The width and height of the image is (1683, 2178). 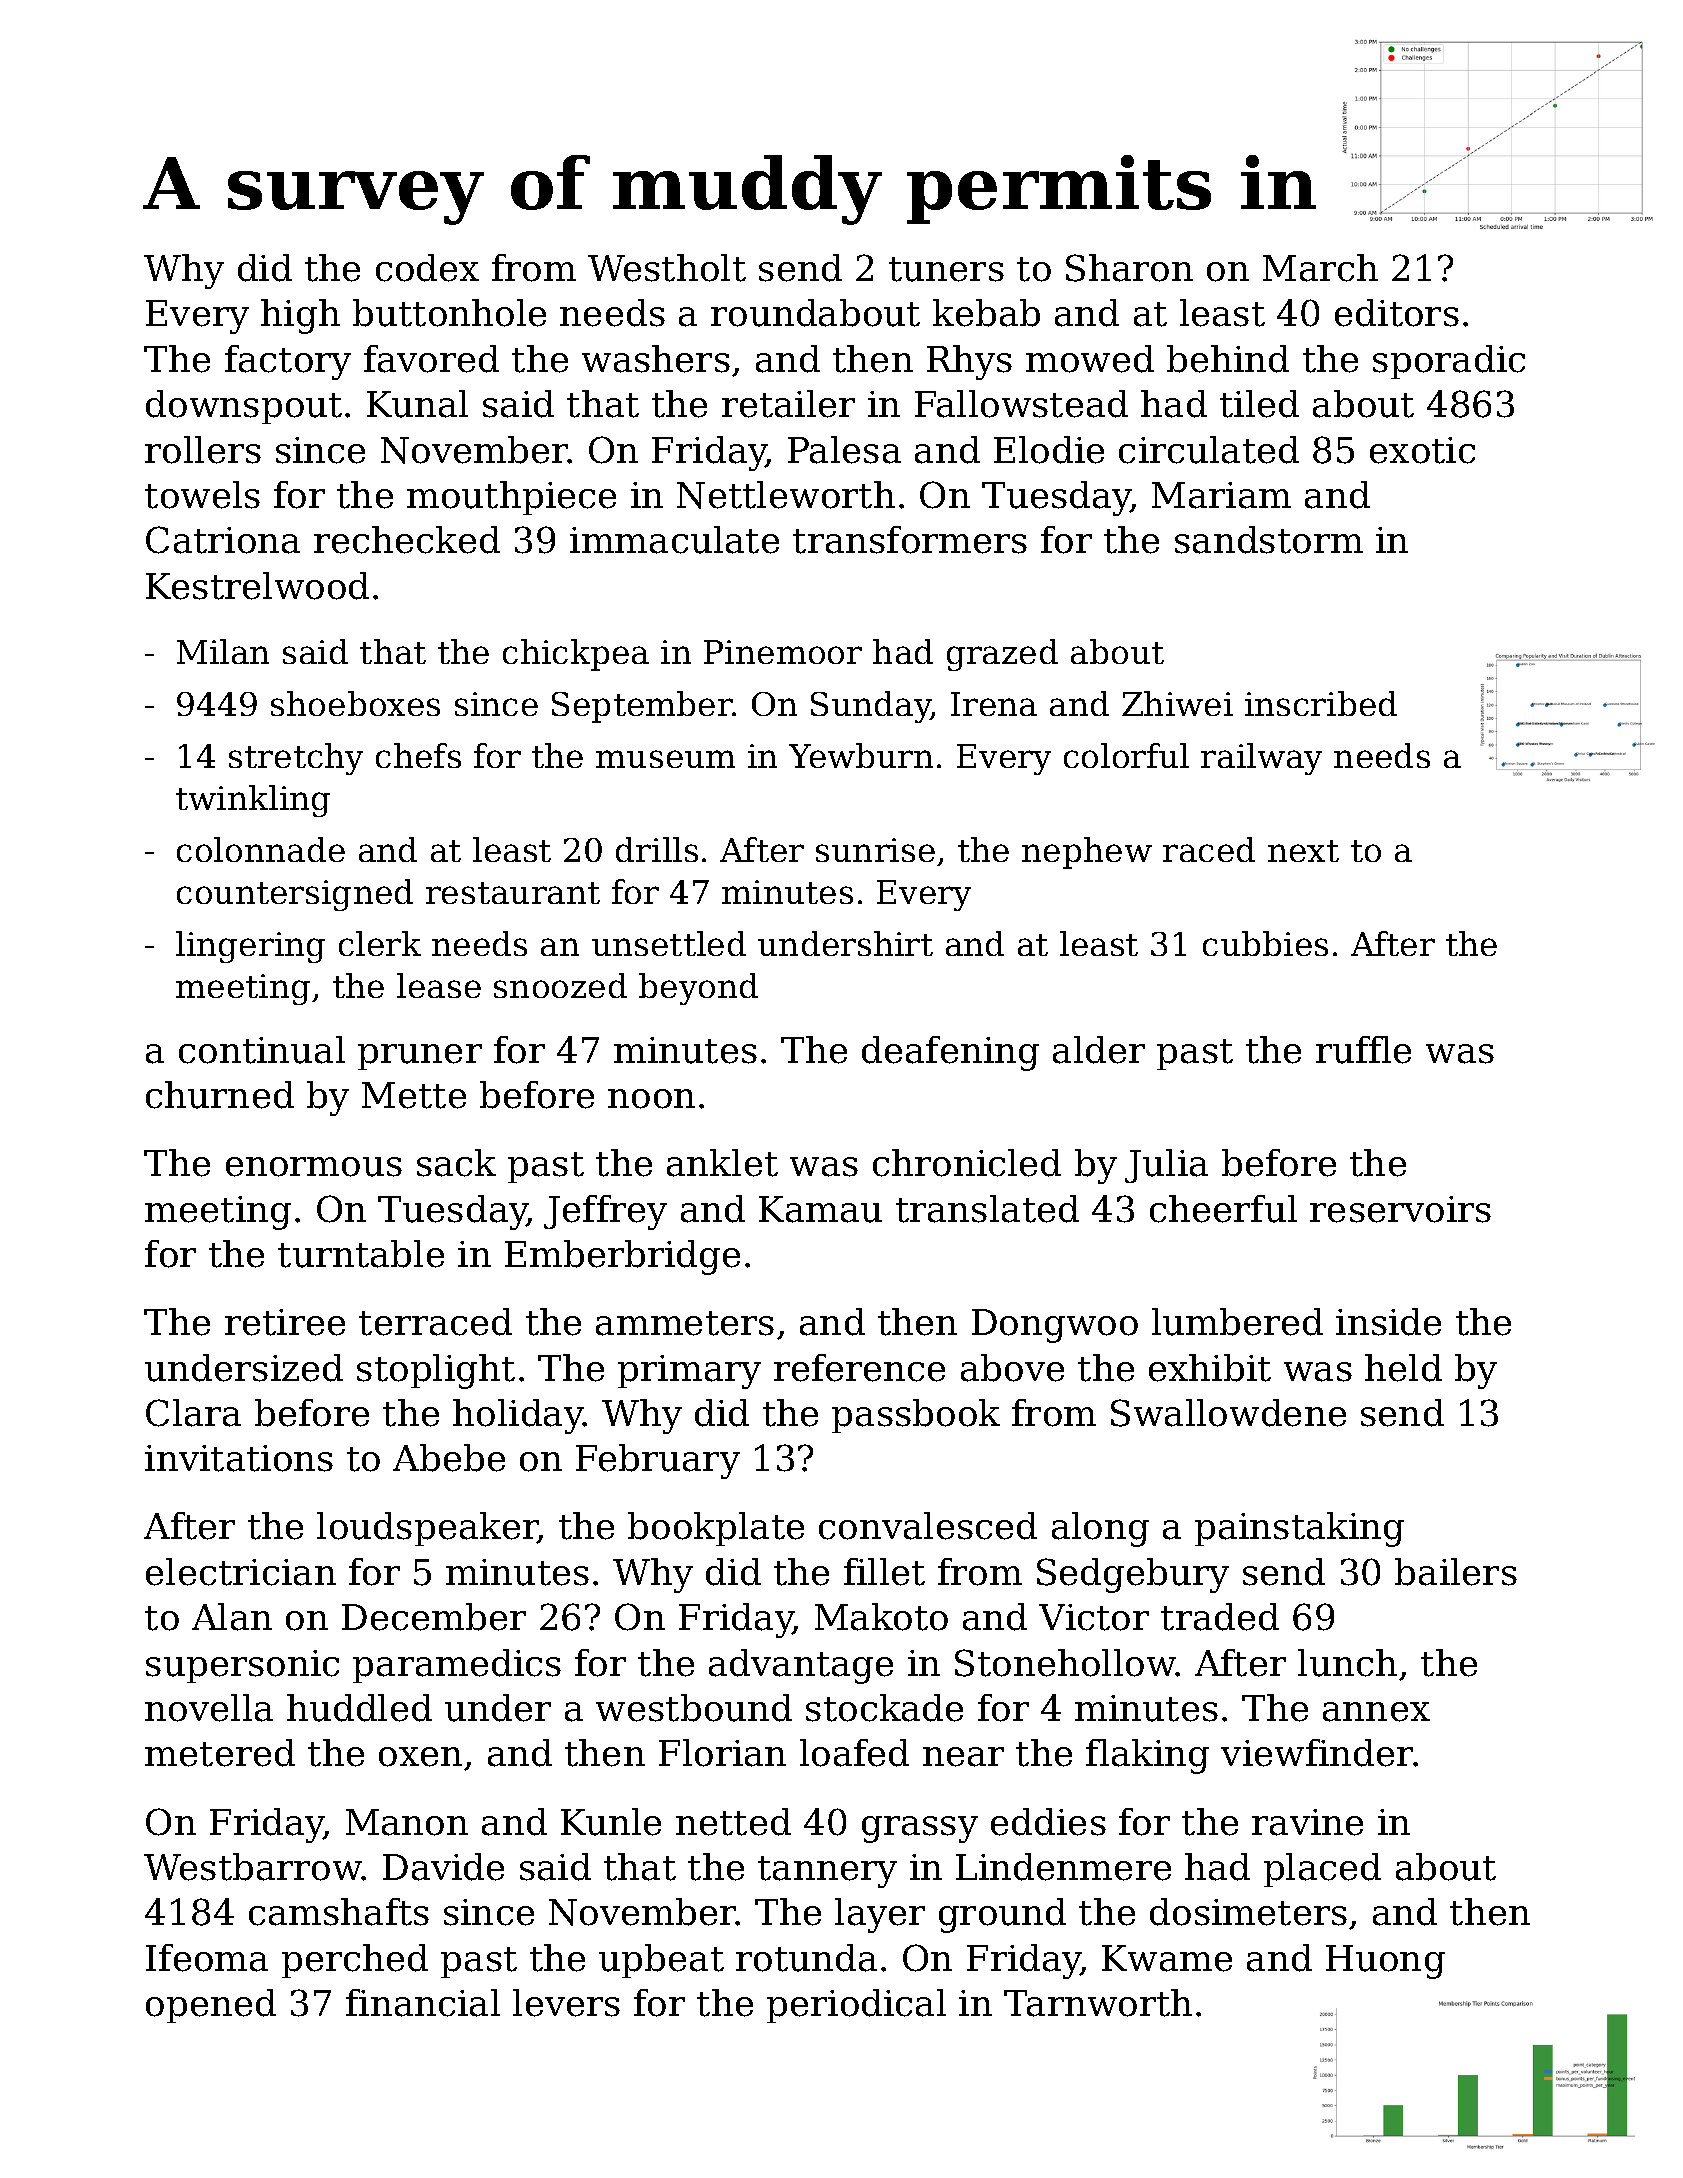 What do you see at coordinates (694, 1708) in the image?
I see `westbound` at bounding box center [694, 1708].
